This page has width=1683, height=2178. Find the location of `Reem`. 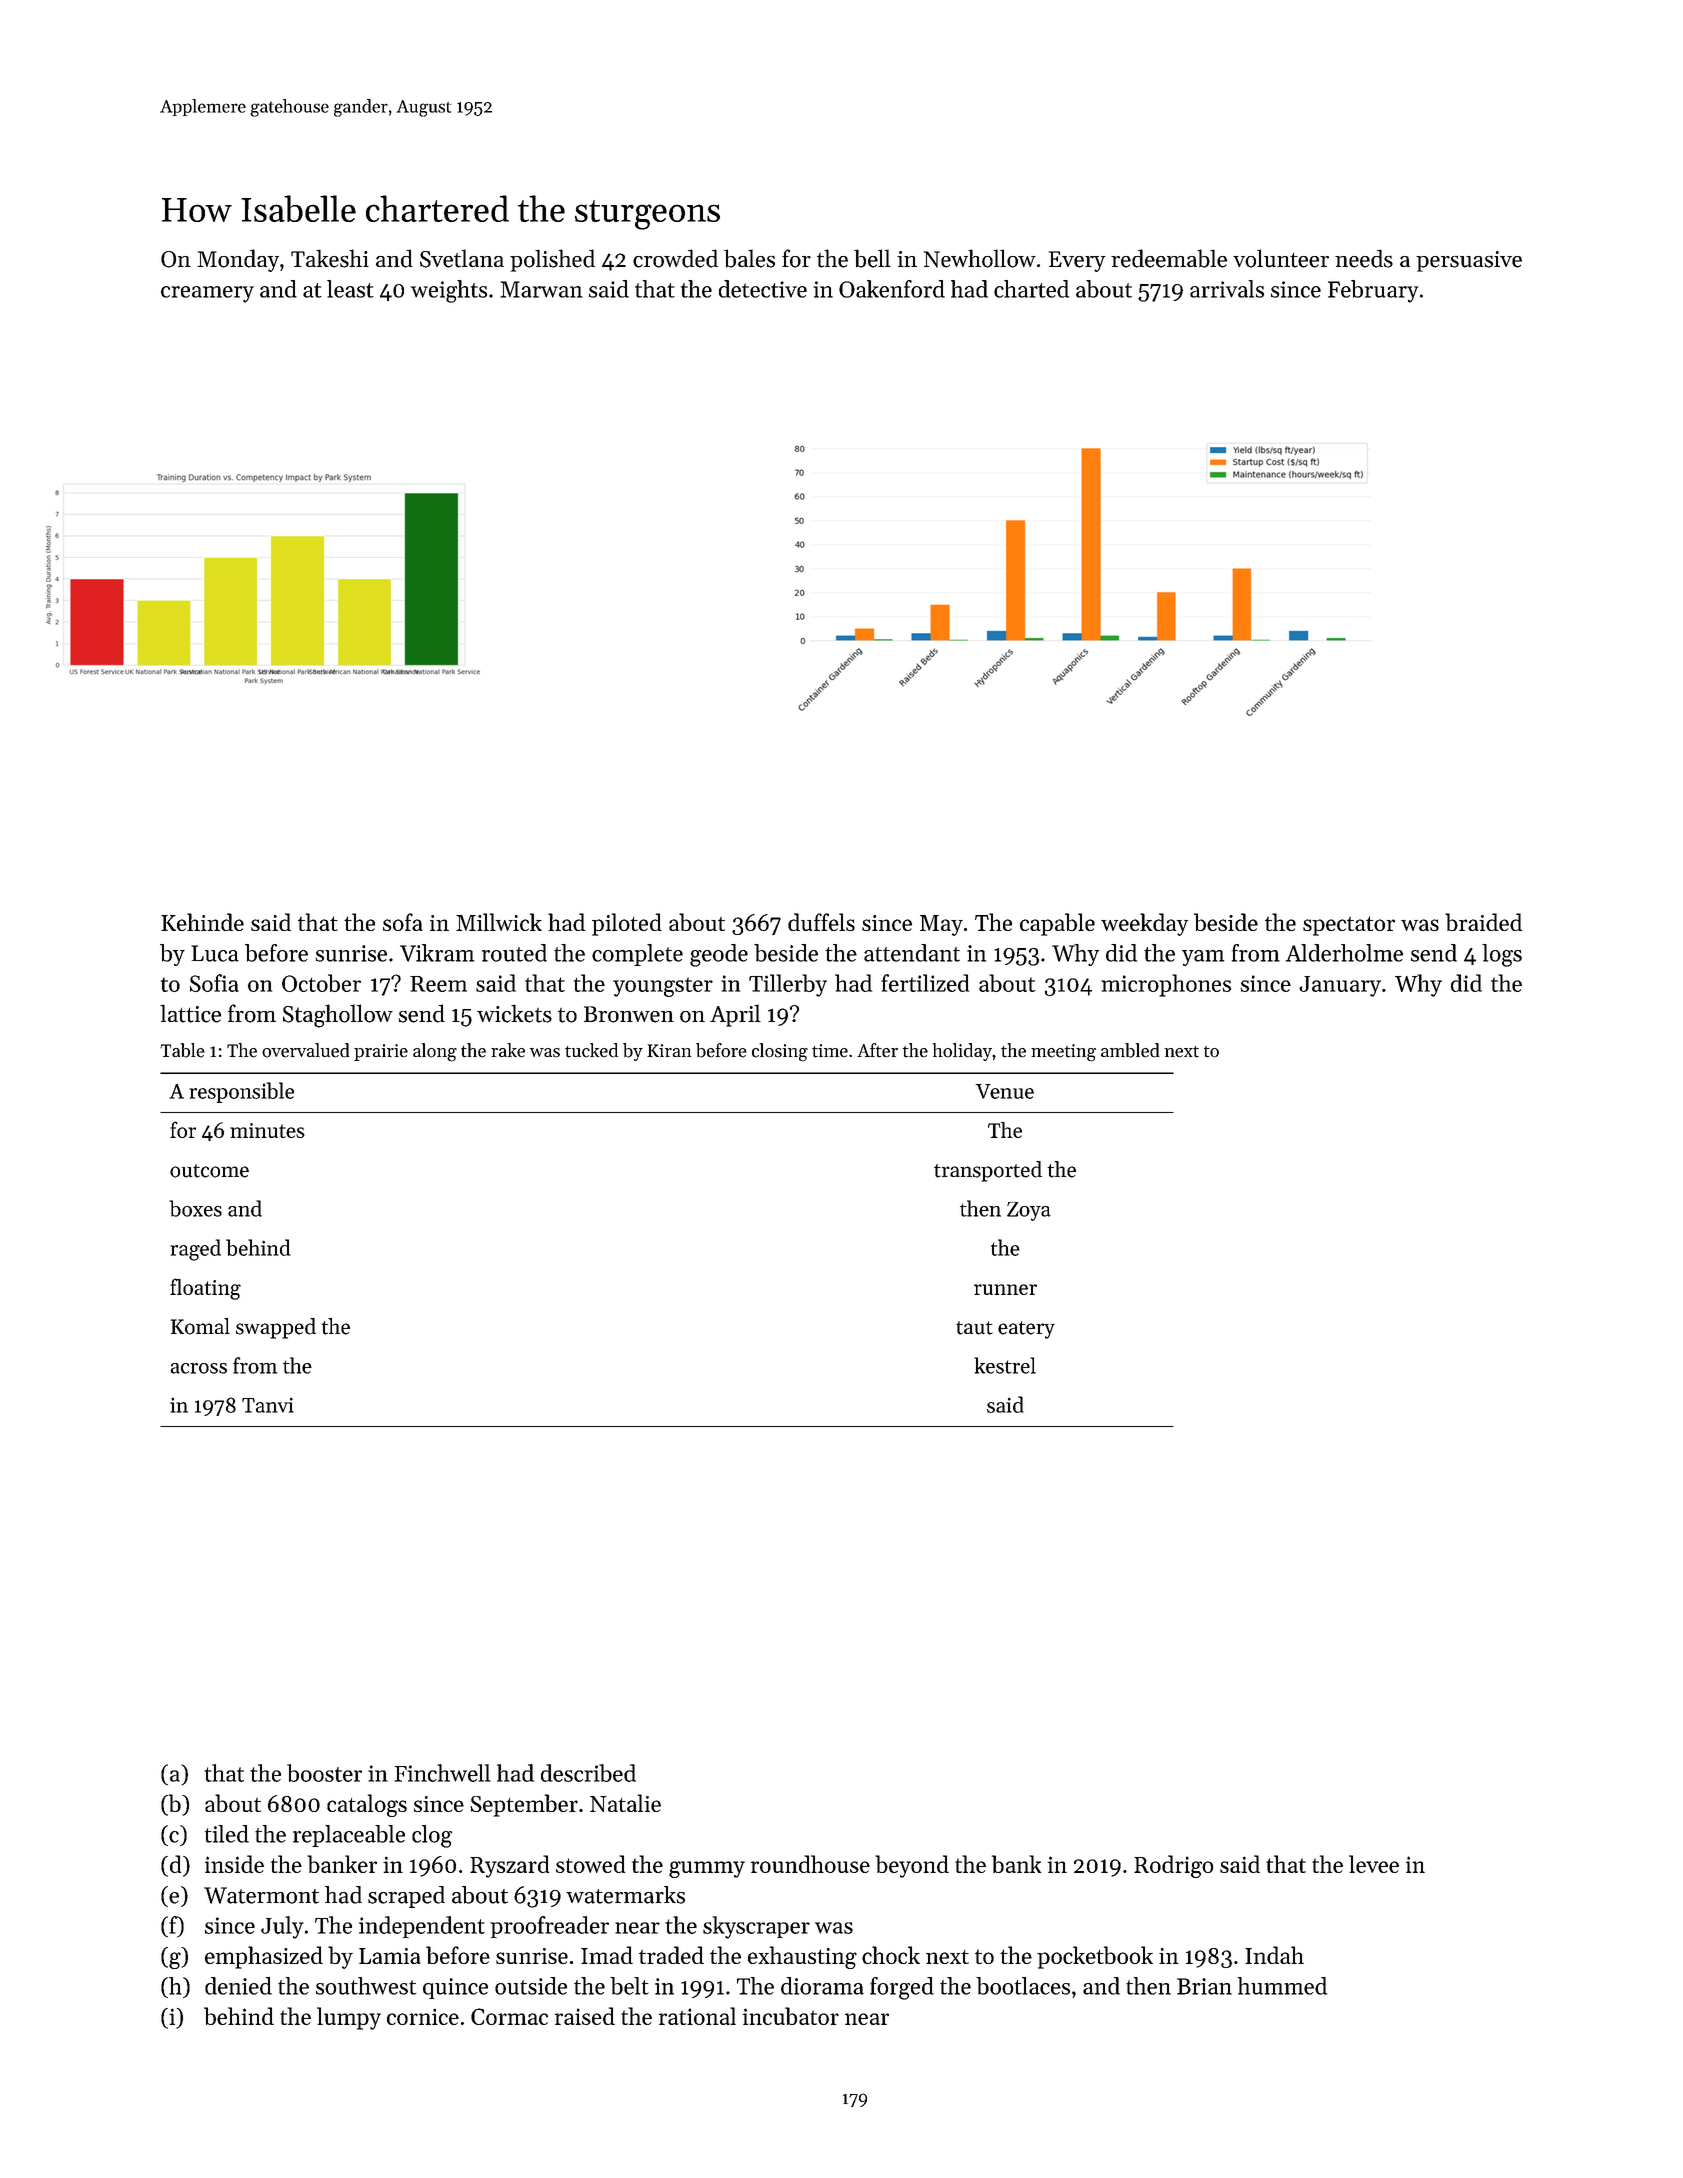

Reem is located at coordinates (438, 984).
